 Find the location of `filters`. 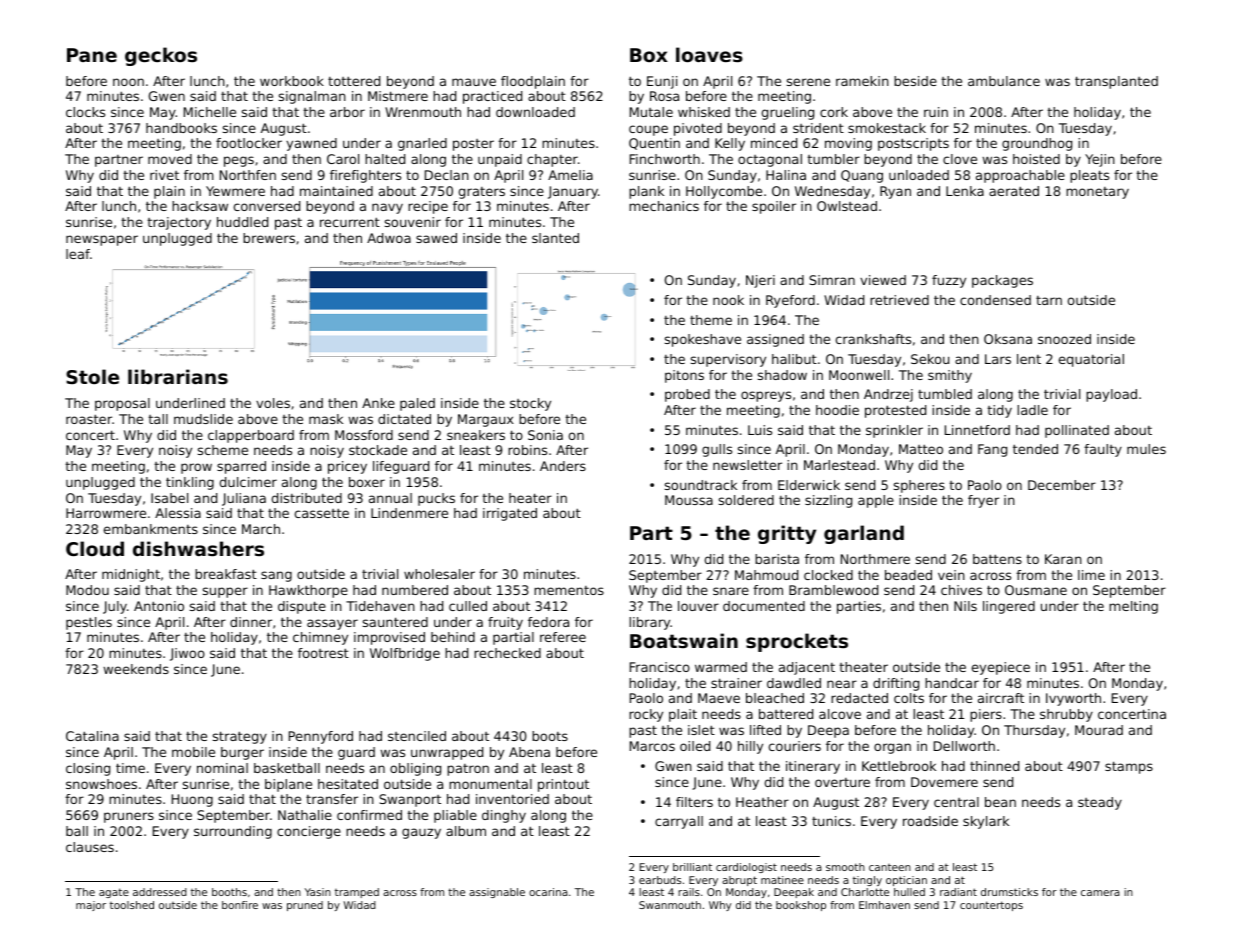

filters is located at coordinates (694, 802).
